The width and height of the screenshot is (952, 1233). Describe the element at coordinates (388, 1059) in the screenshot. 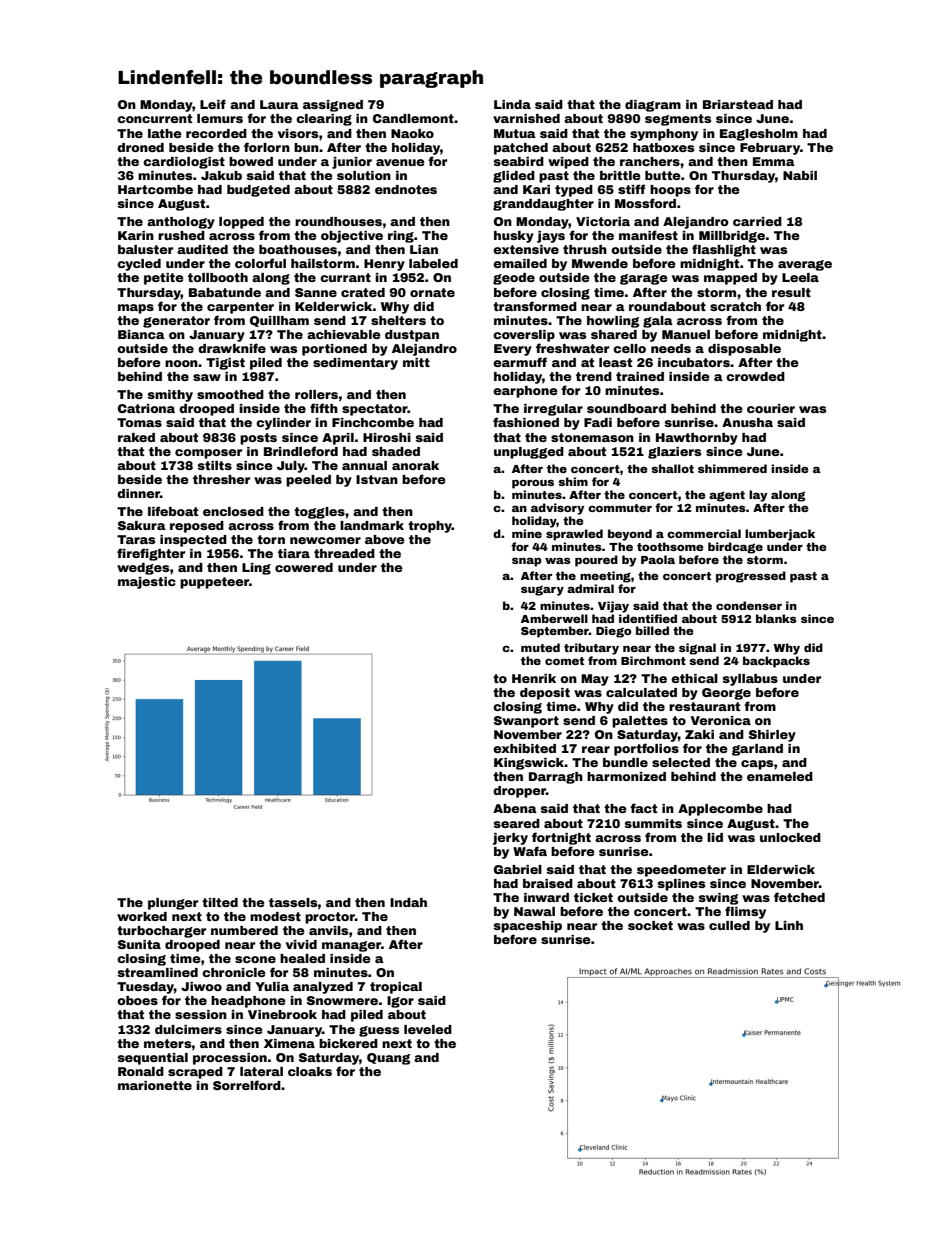

I see `Quang` at that location.
